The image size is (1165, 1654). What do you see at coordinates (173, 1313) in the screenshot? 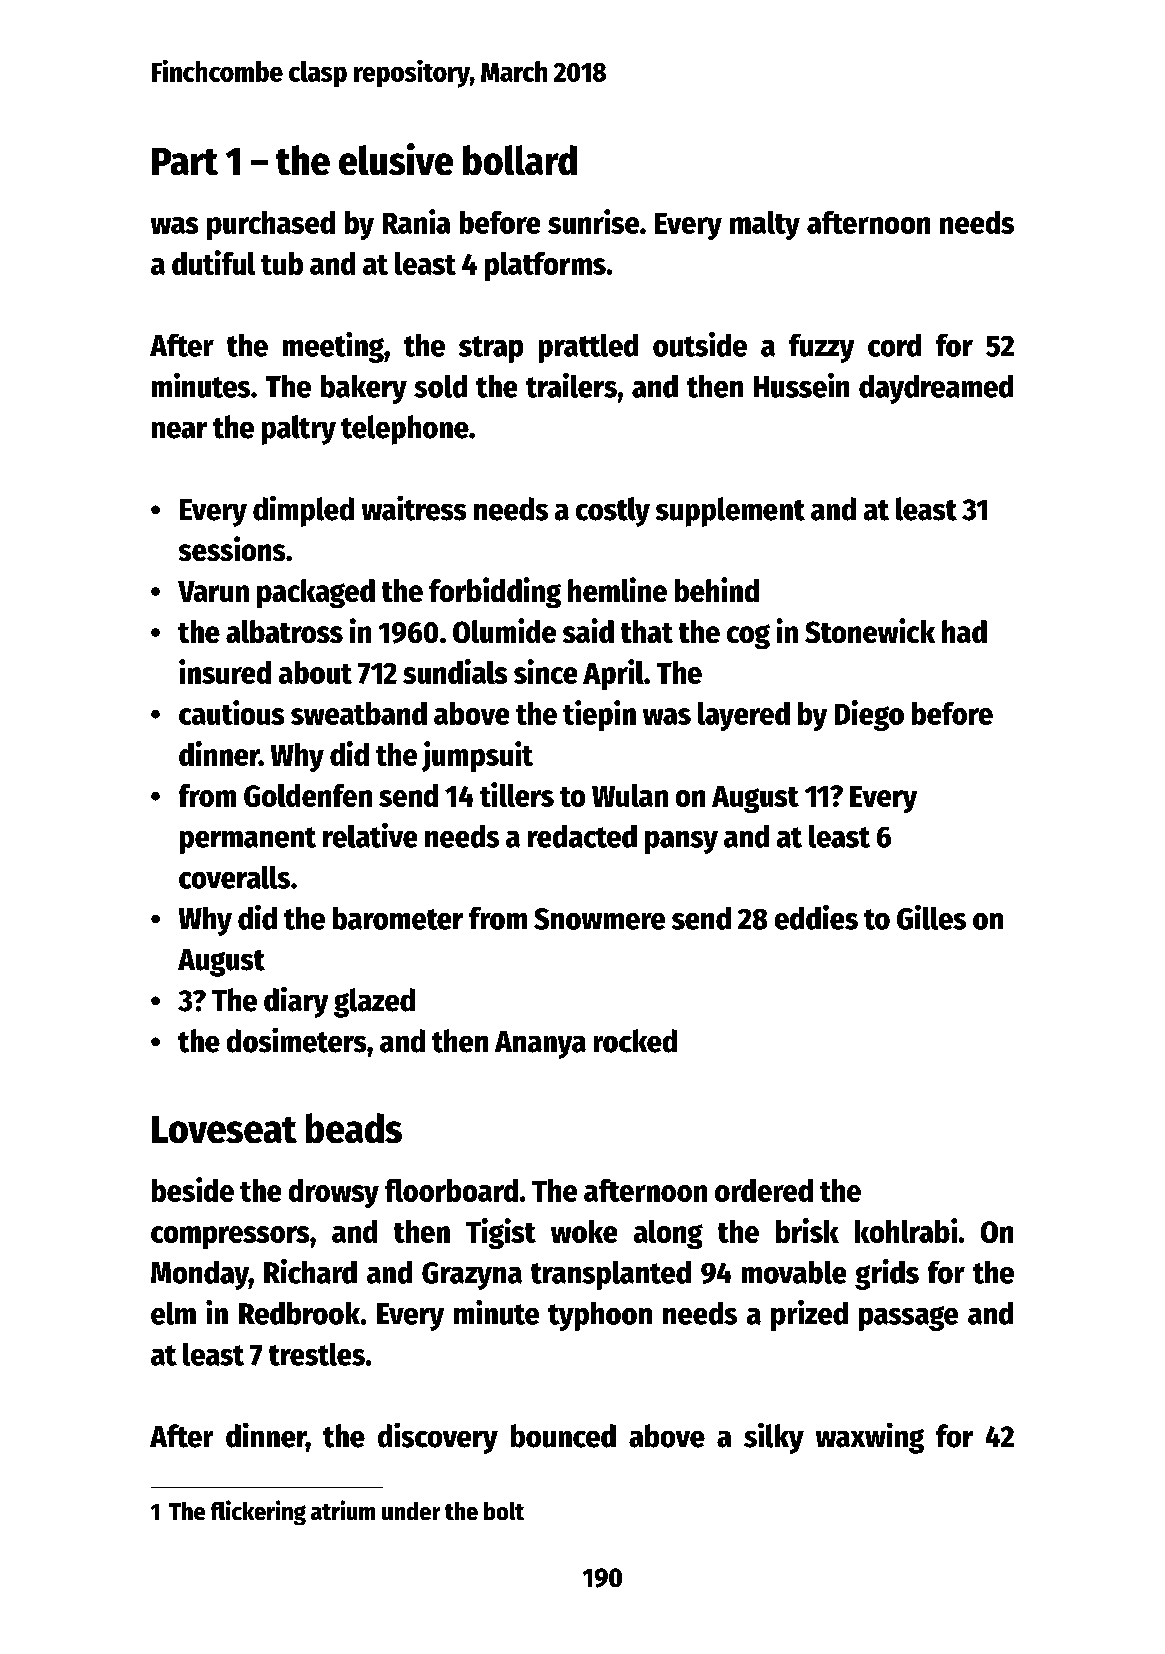
I see `elm` at bounding box center [173, 1313].
